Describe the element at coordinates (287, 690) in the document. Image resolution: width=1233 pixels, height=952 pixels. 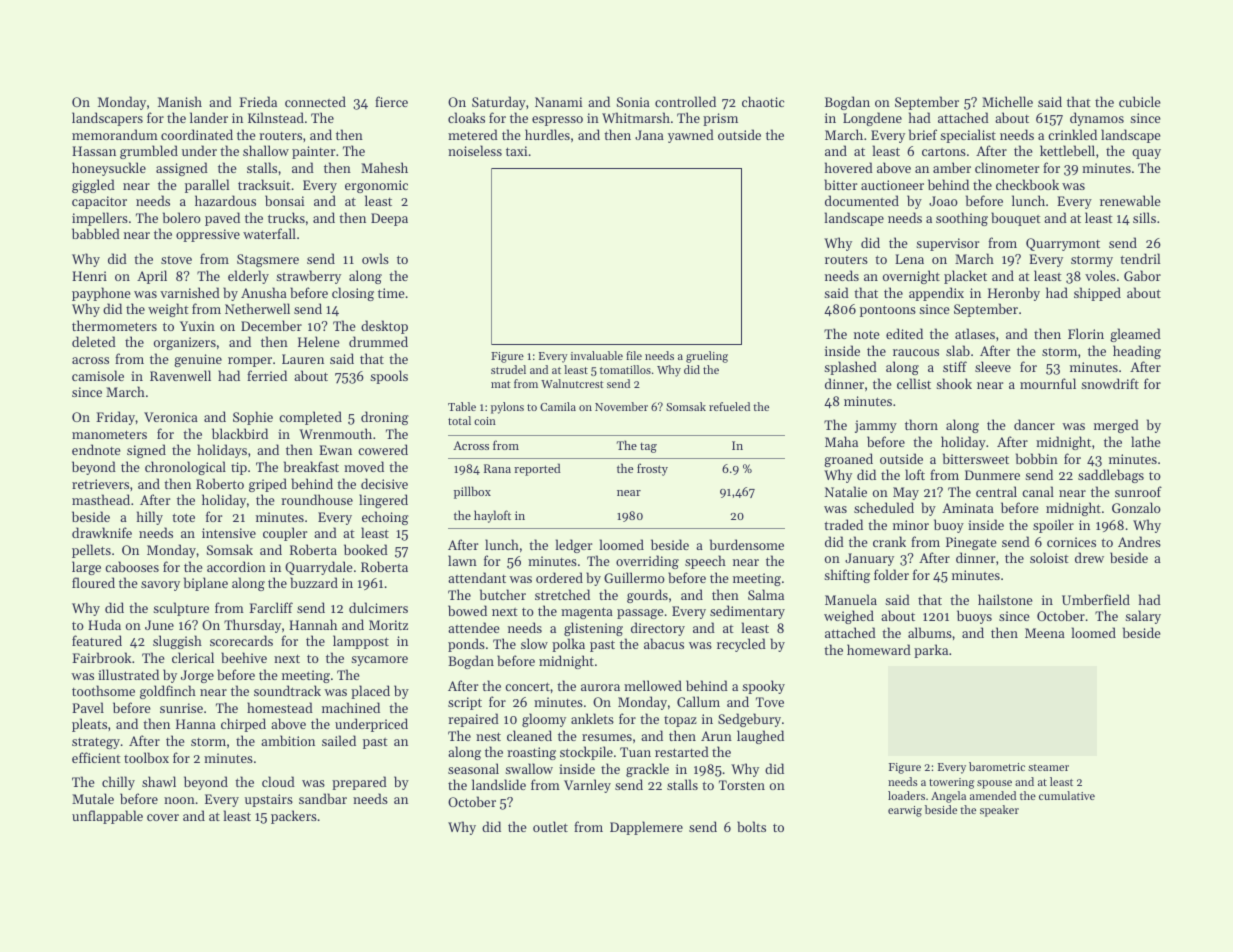
I see `soundtrack` at that location.
